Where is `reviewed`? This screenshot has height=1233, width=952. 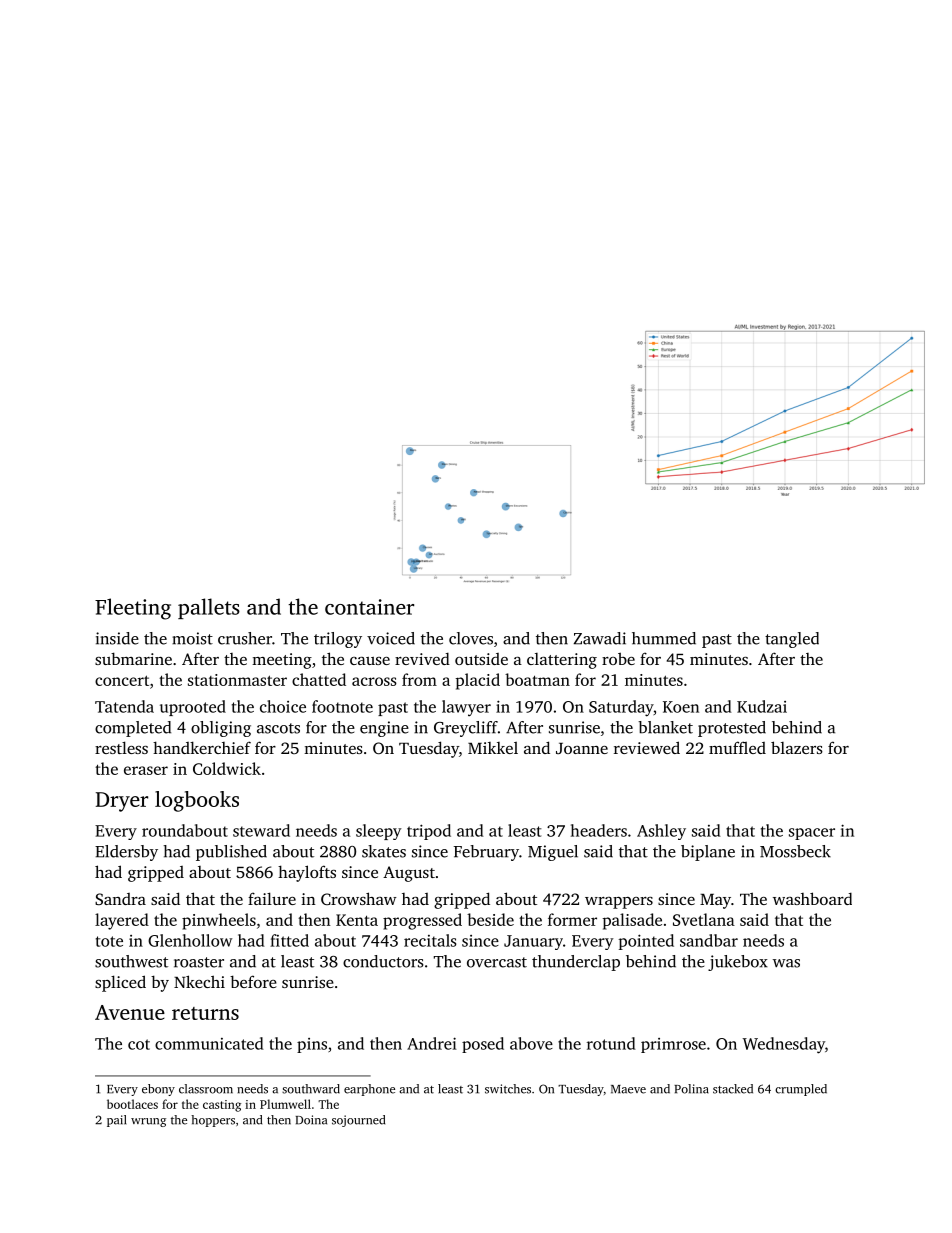 reviewed is located at coordinates (647, 747).
